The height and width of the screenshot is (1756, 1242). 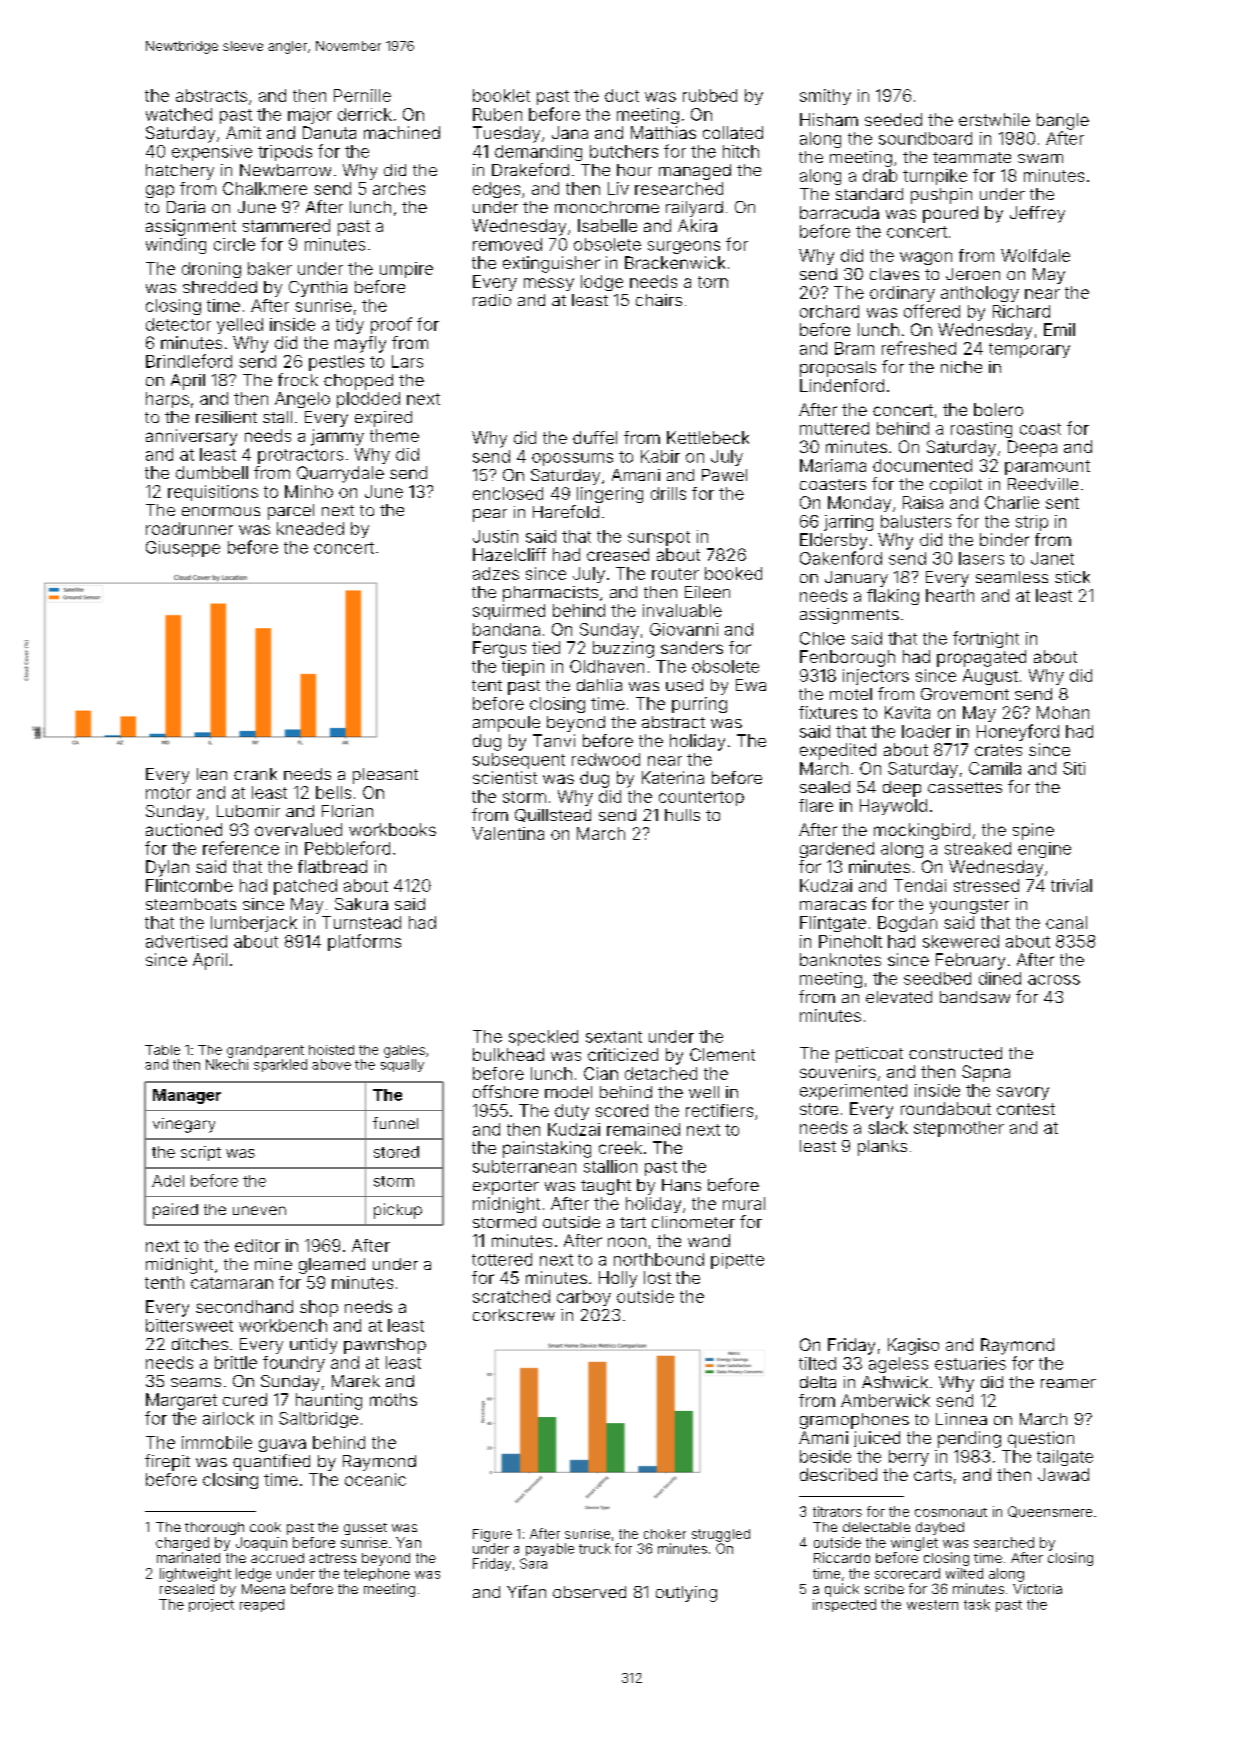 I want to click on telephone, so click(x=377, y=1574).
